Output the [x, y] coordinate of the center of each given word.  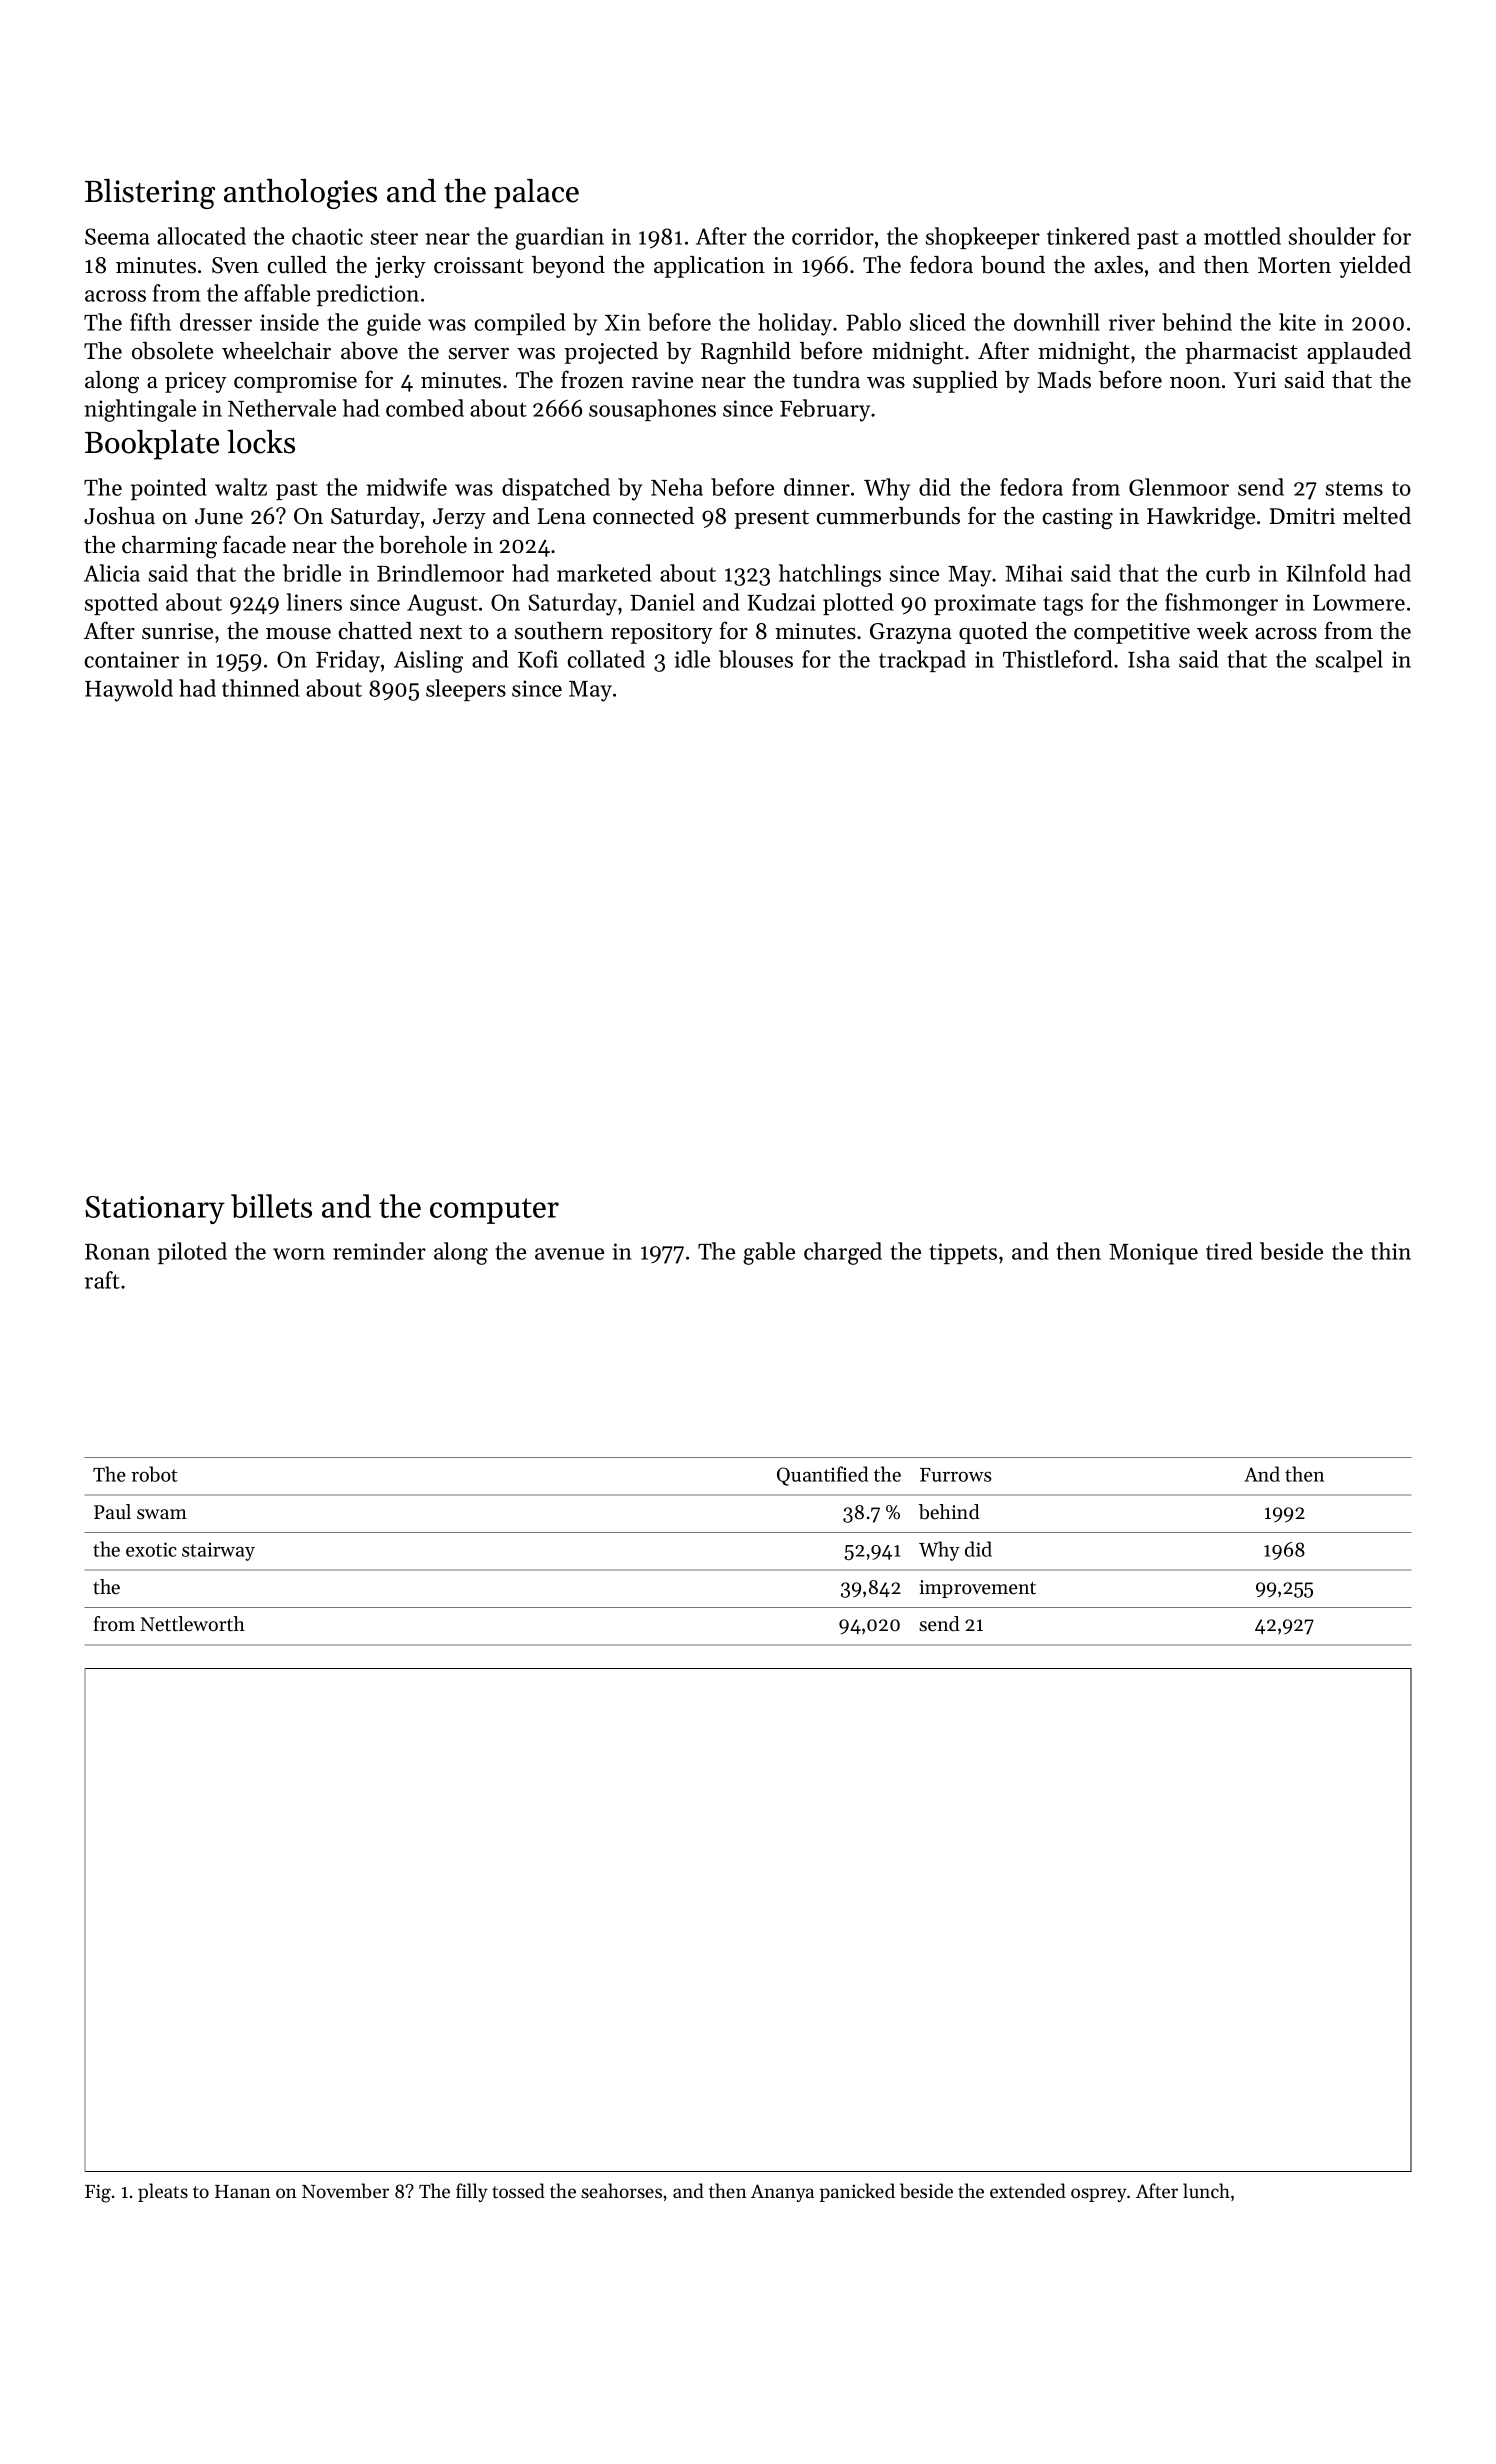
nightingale [140, 410]
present [771, 519]
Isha [1149, 659]
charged [843, 1253]
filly [472, 2192]
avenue [569, 1254]
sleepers [466, 690]
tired [1229, 1251]
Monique [1153, 1254]
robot [154, 1474]
